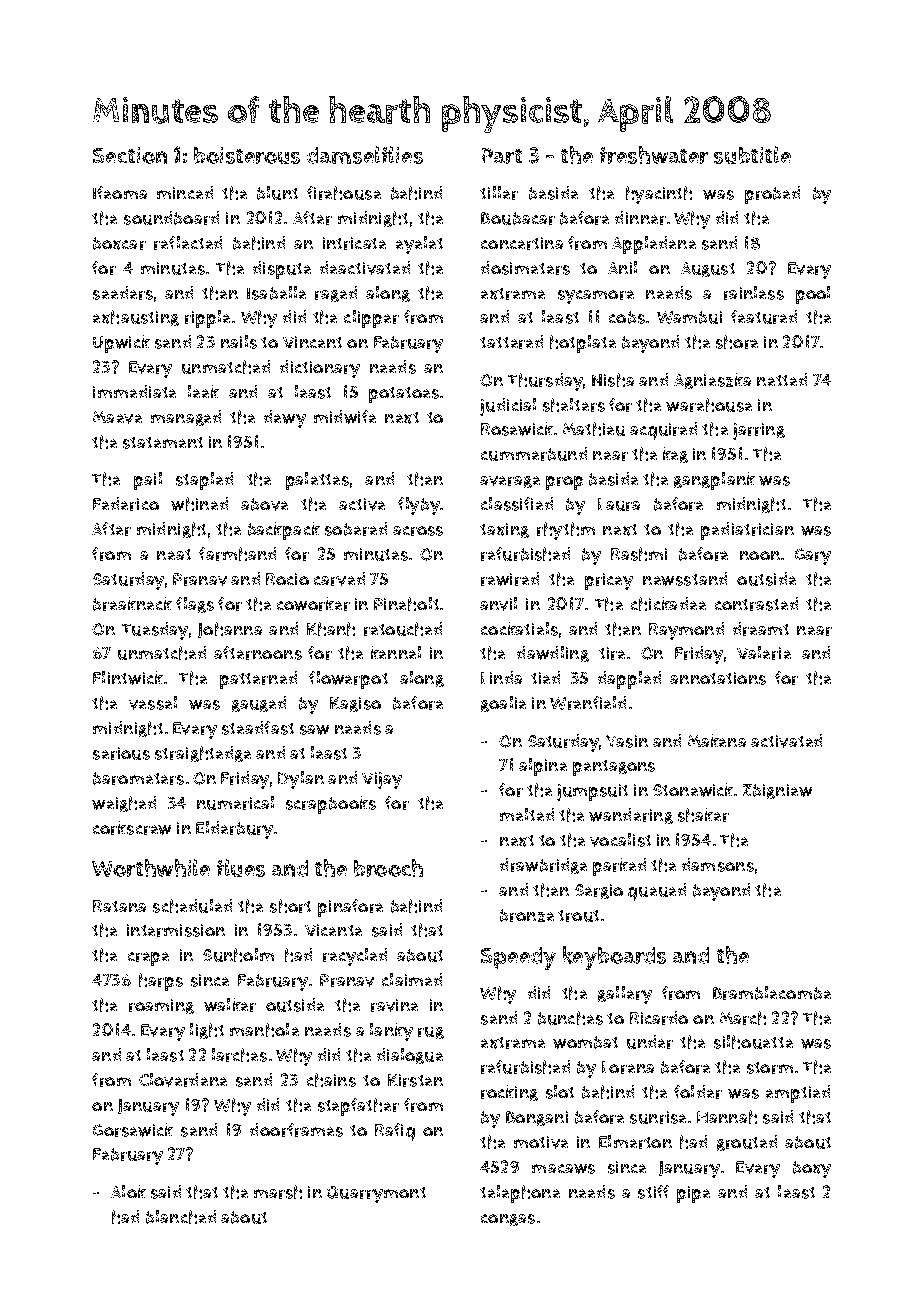  I want to click on managed, so click(186, 418).
